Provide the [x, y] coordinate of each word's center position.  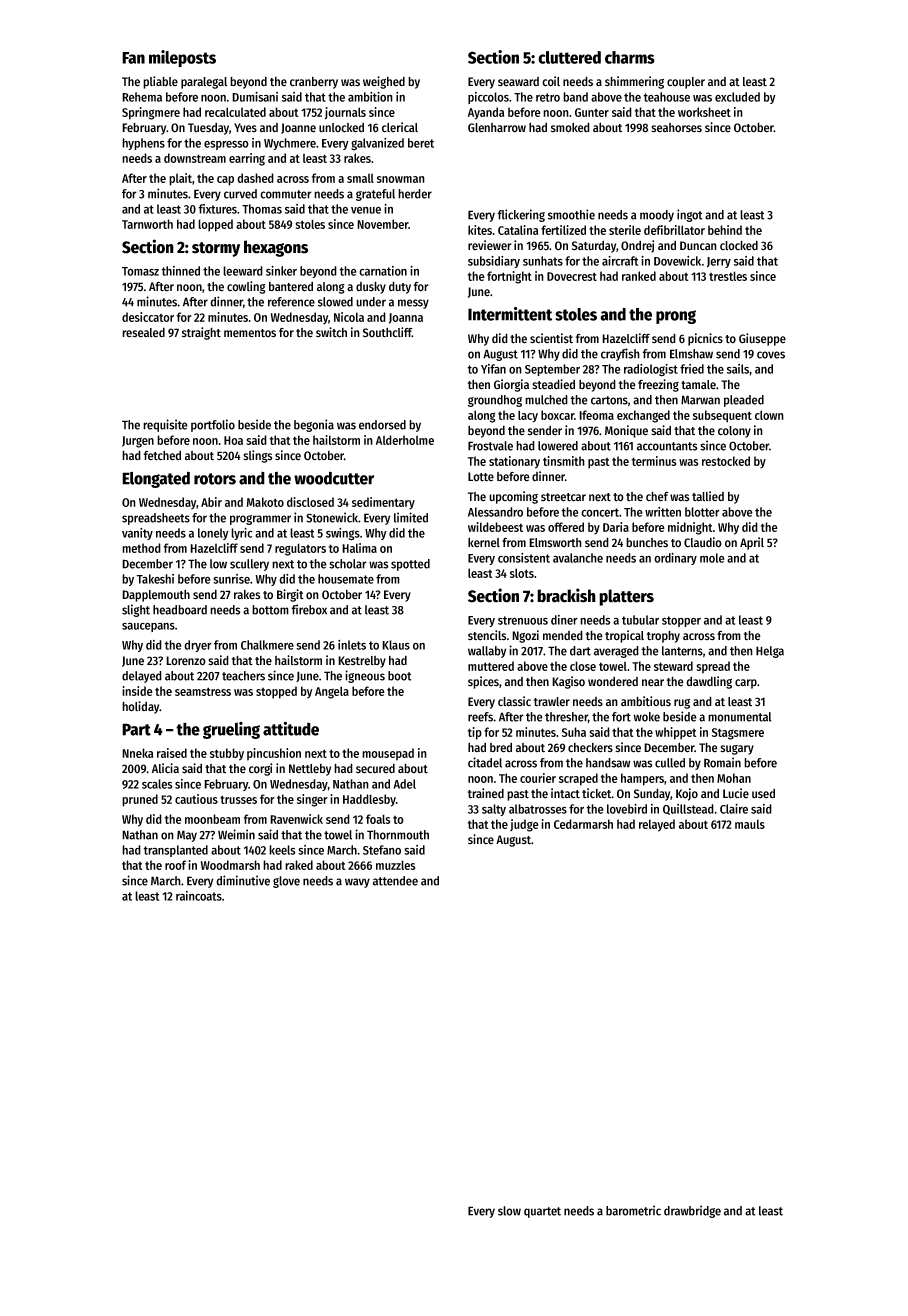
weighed [384, 82]
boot [400, 676]
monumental [739, 717]
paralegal [204, 83]
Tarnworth [147, 224]
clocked [739, 245]
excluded [737, 97]
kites [480, 230]
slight [136, 610]
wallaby [487, 652]
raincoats [199, 896]
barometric [633, 1210]
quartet [542, 1212]
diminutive [243, 880]
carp [746, 684]
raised [172, 753]
